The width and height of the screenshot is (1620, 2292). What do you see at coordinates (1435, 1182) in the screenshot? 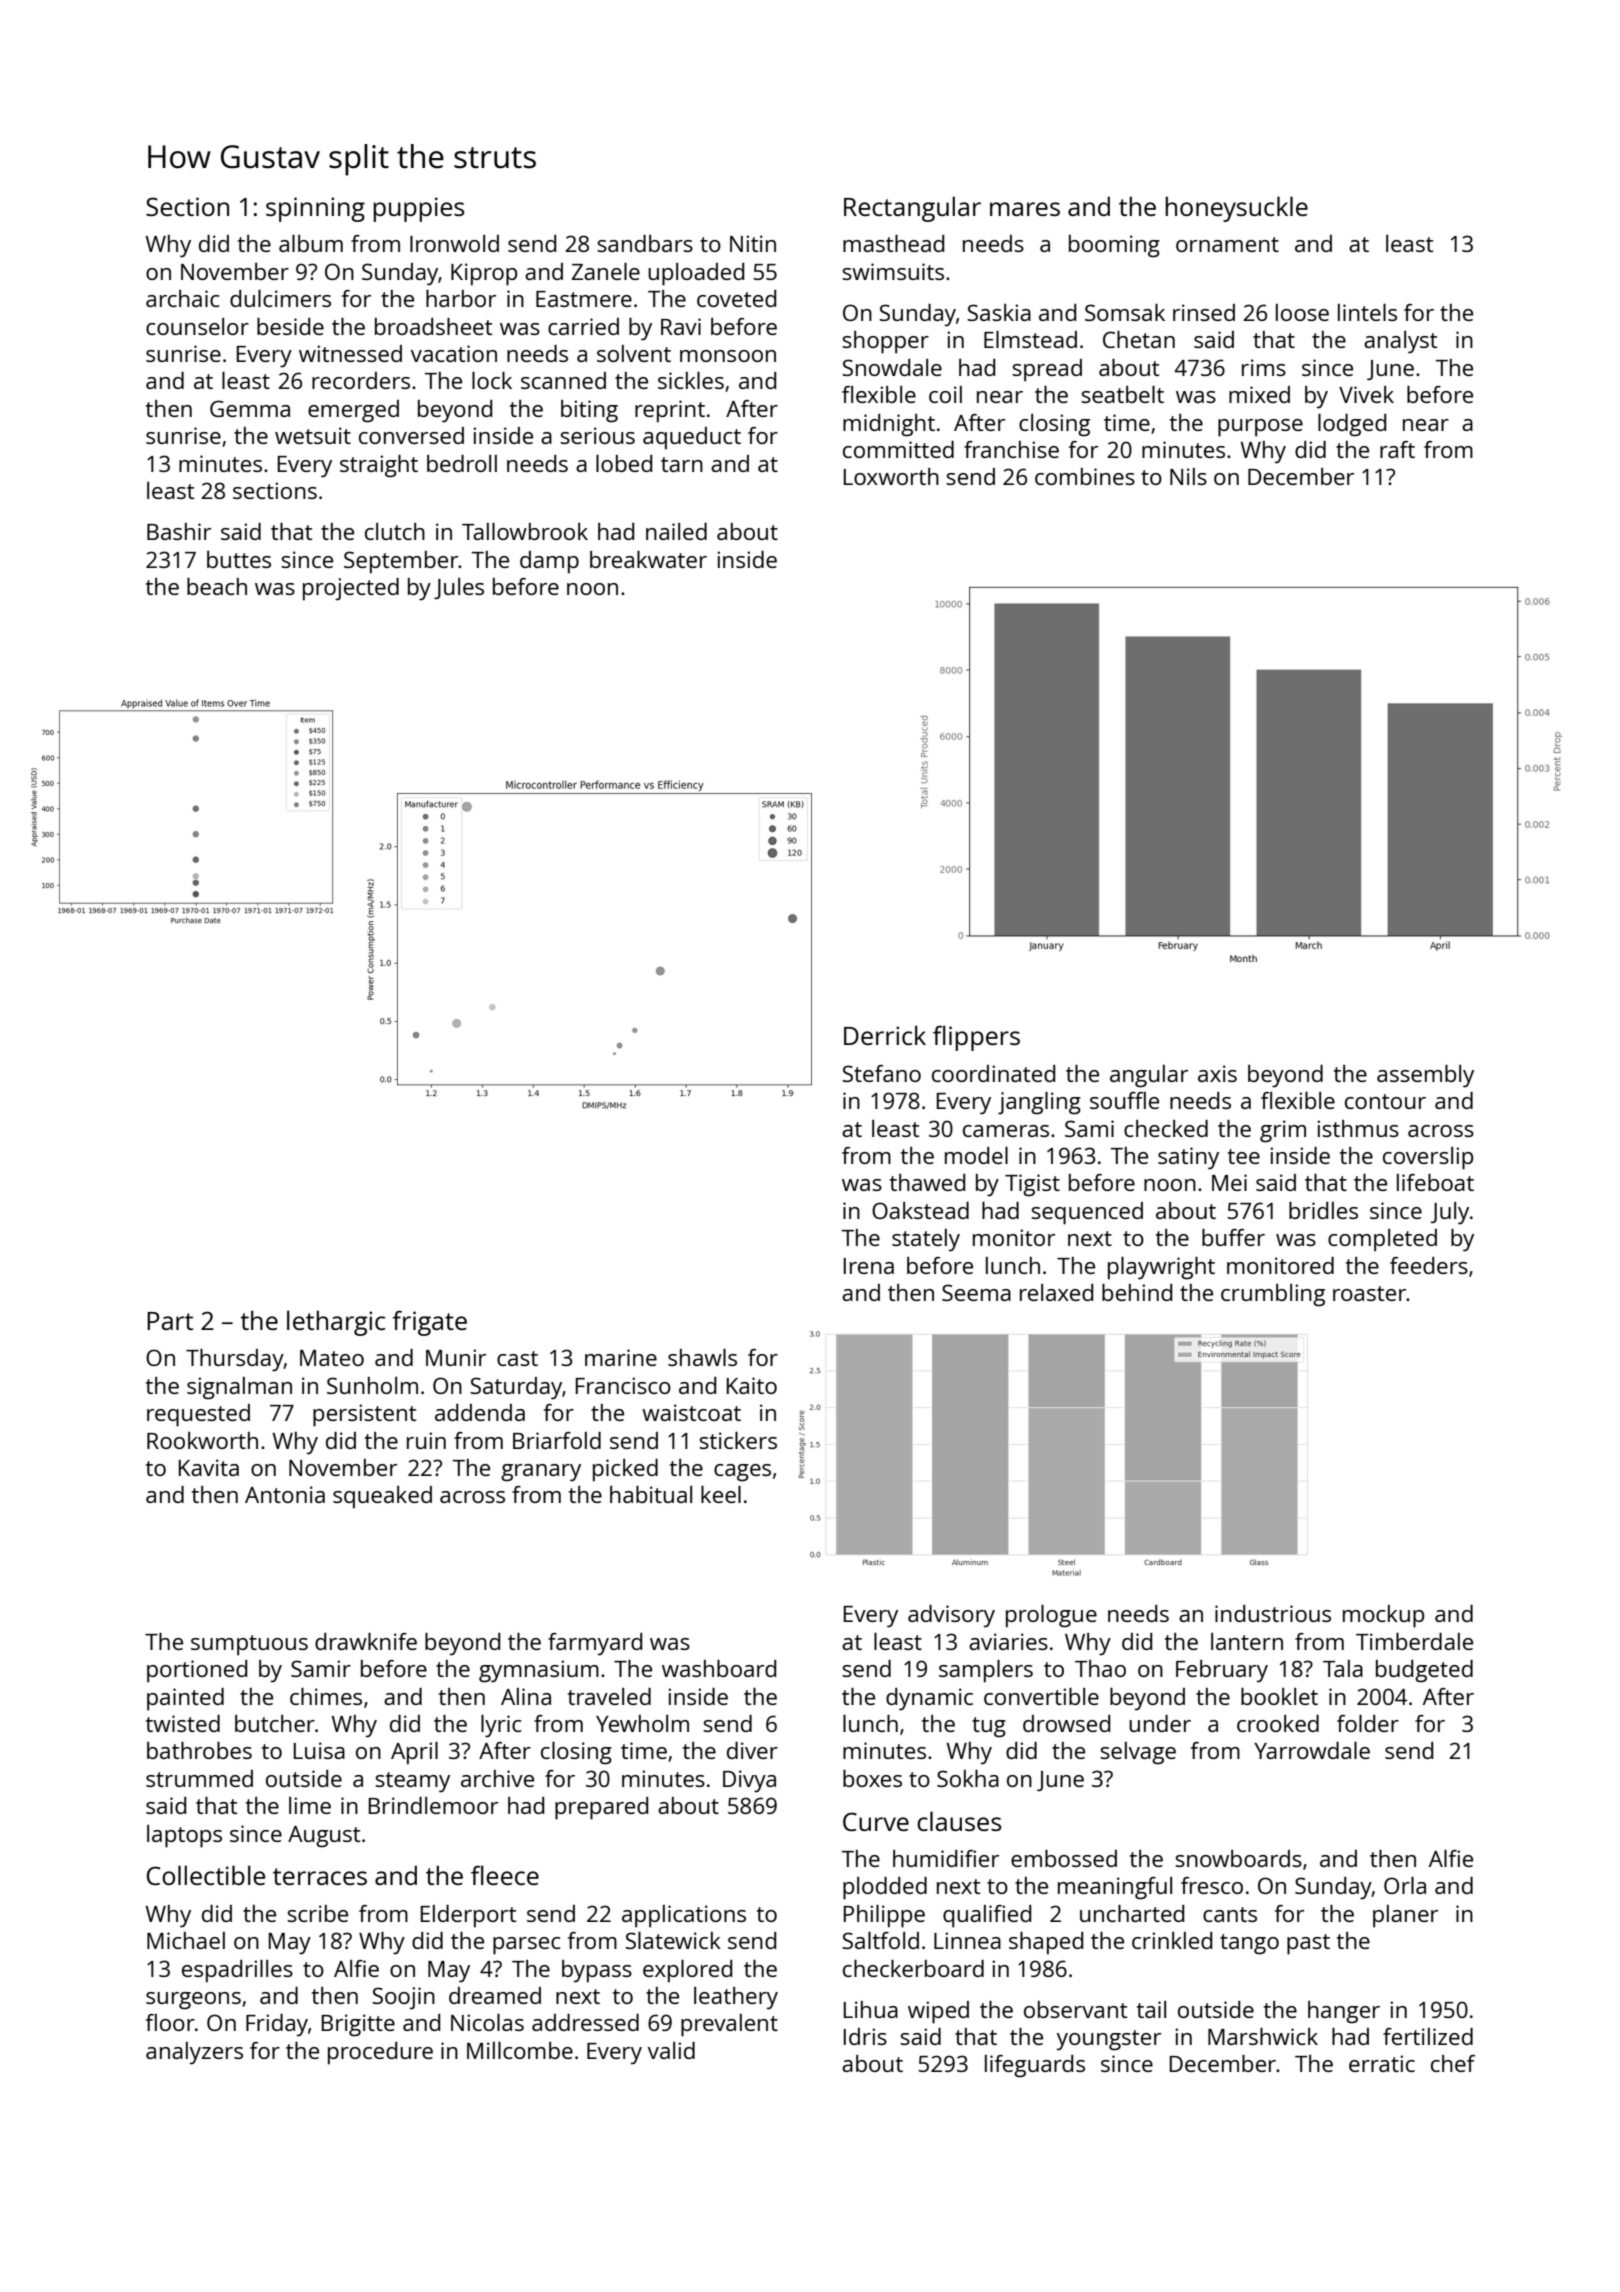
I see `lifeboat` at bounding box center [1435, 1182].
